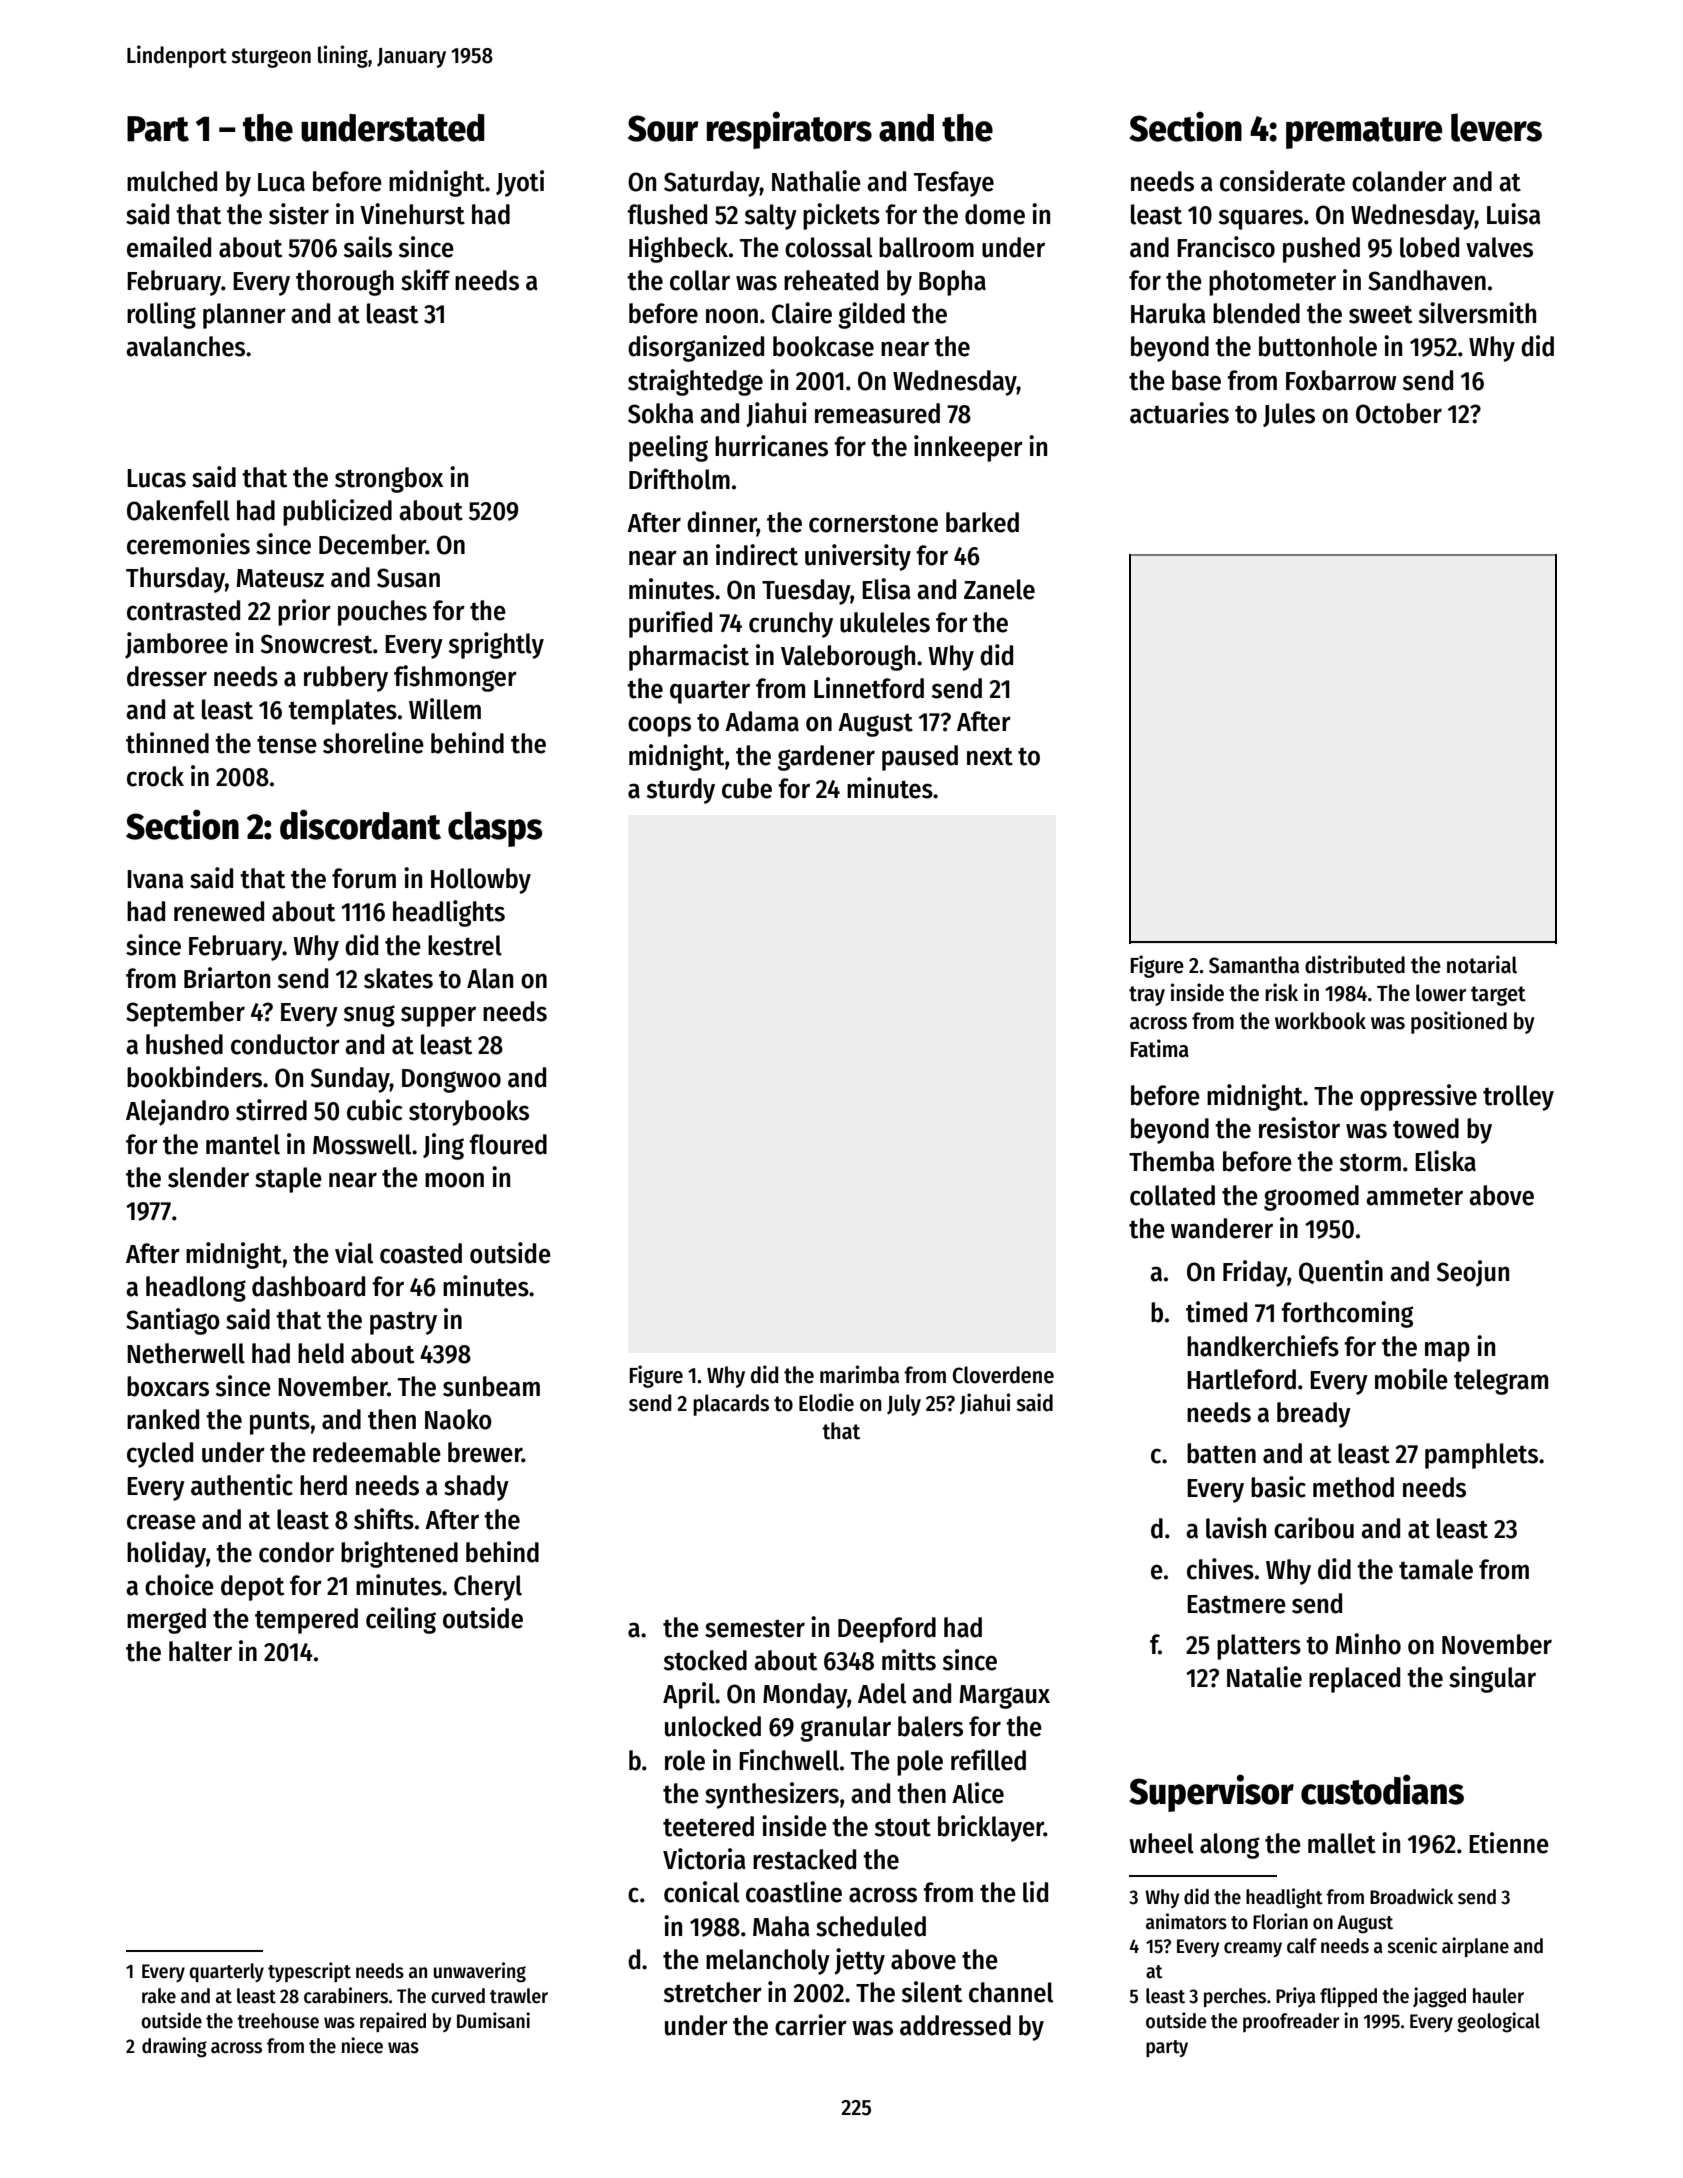  Describe the element at coordinates (488, 1588) in the image. I see `Cheryl` at that location.
